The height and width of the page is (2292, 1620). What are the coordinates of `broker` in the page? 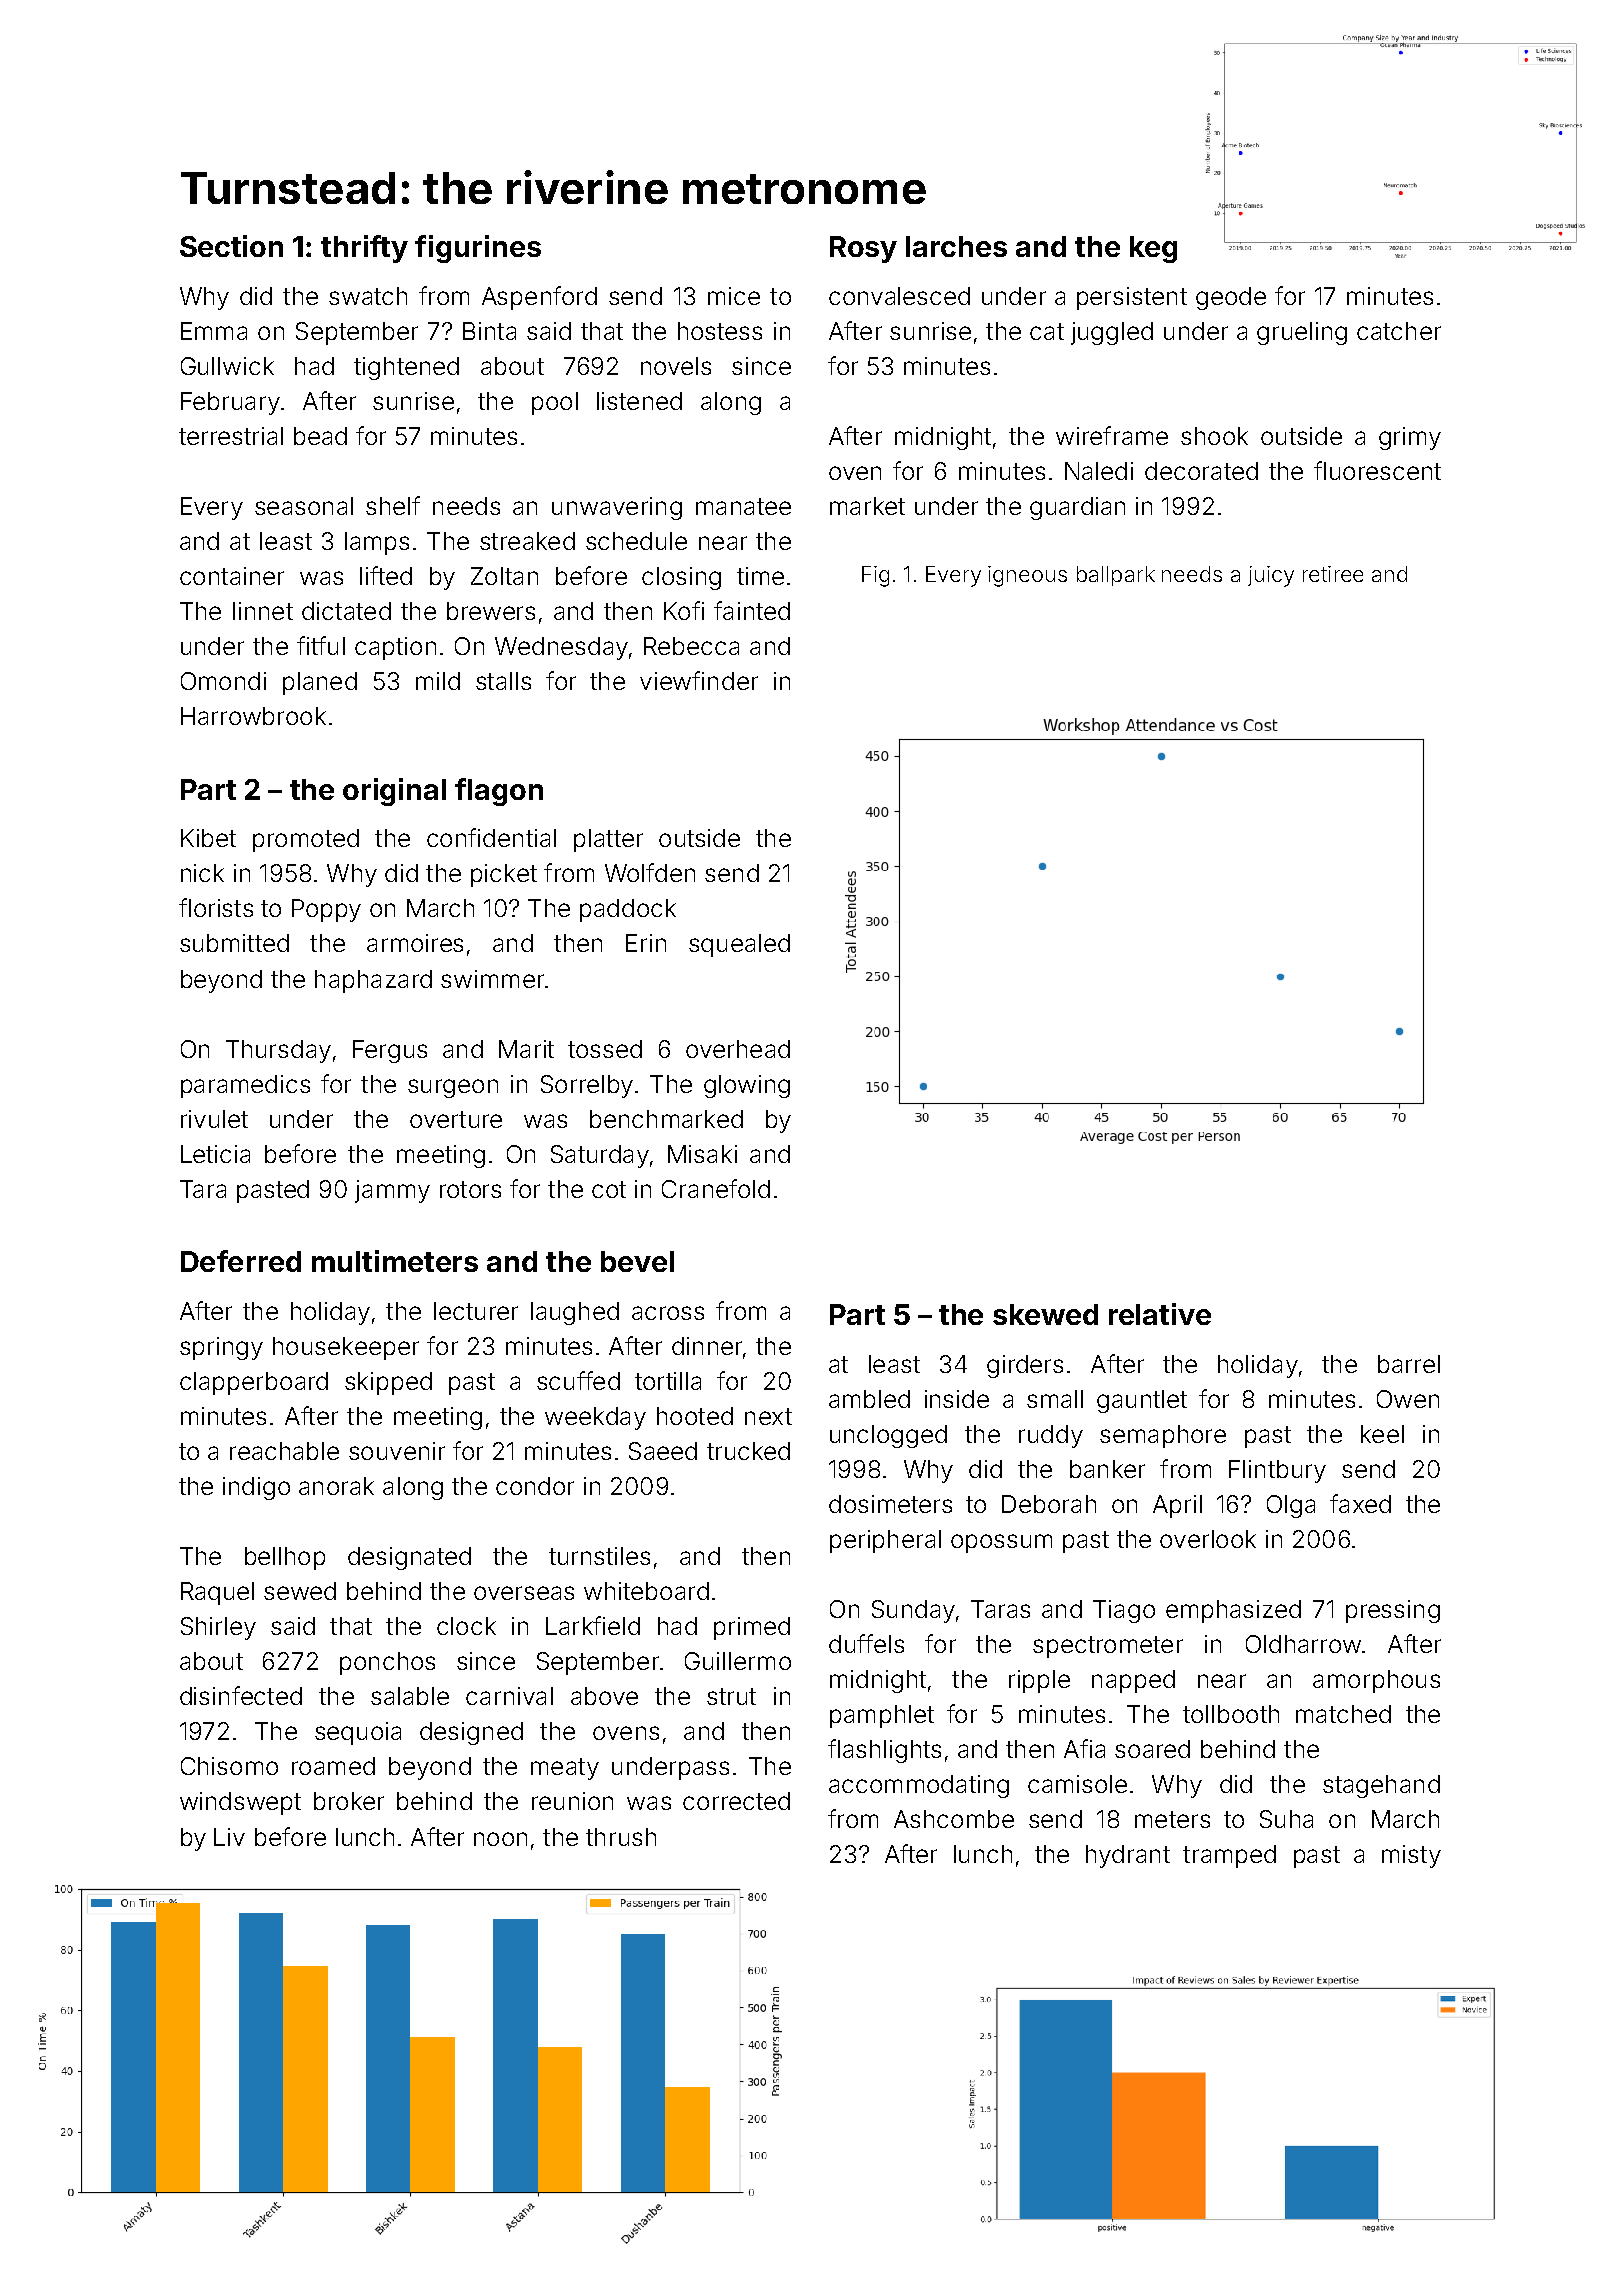 It's located at (349, 1801).
